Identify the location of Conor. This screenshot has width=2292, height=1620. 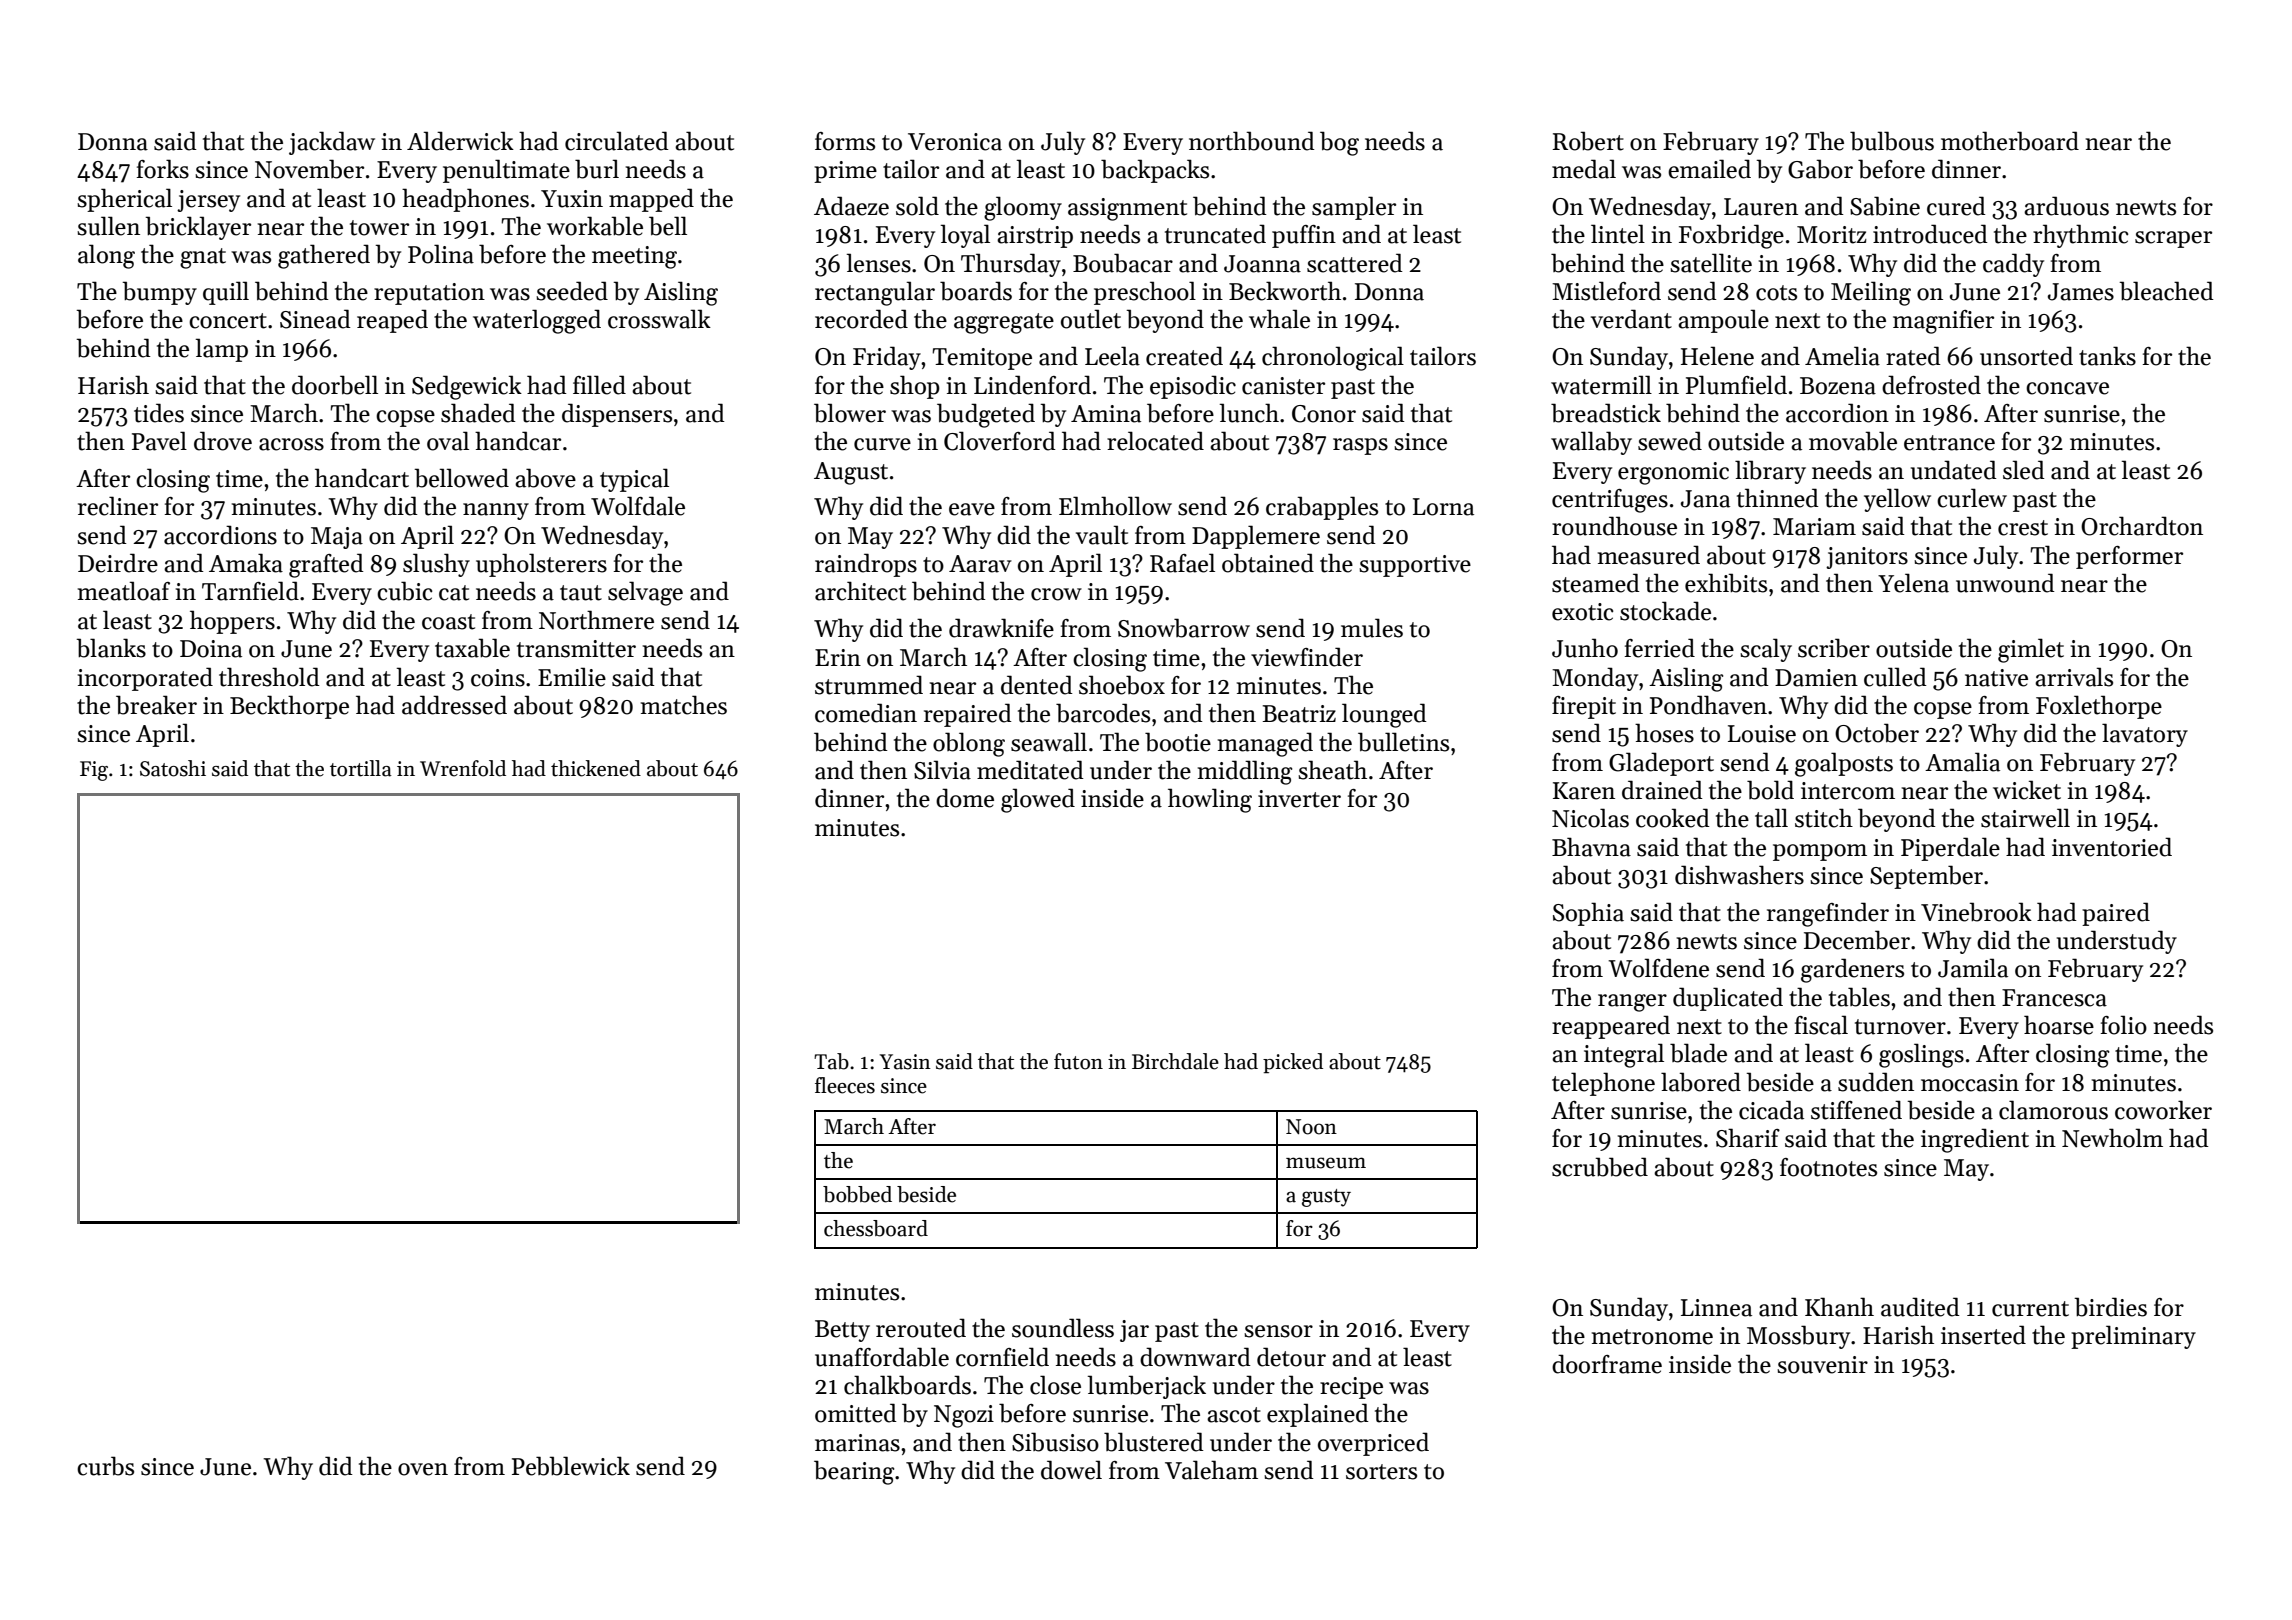
(1324, 414).
